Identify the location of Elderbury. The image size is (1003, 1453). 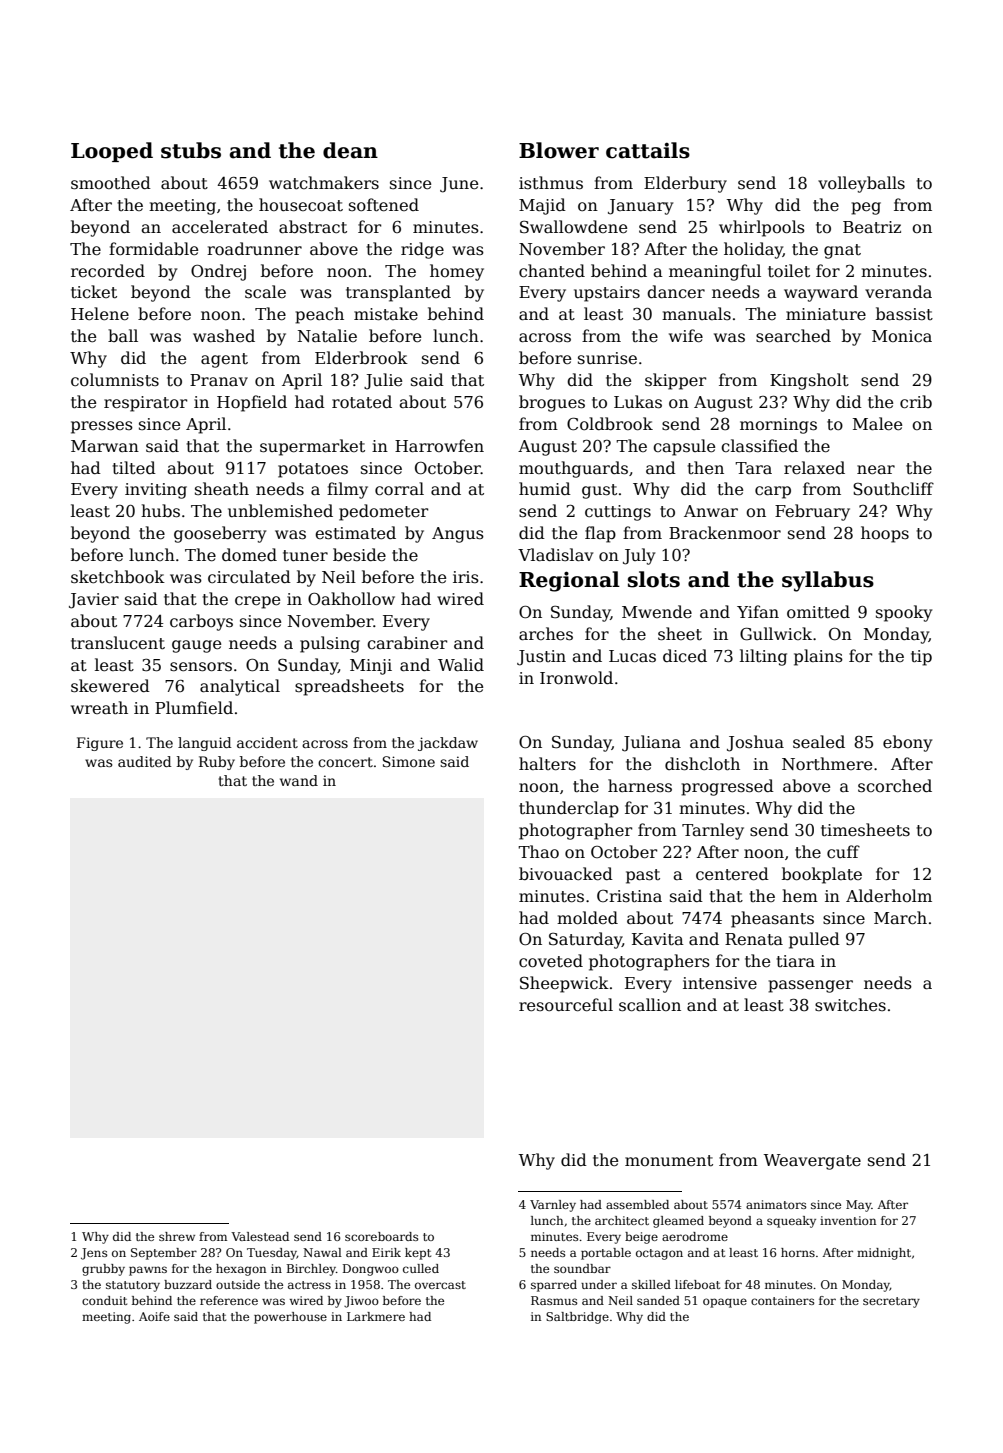
(685, 184).
